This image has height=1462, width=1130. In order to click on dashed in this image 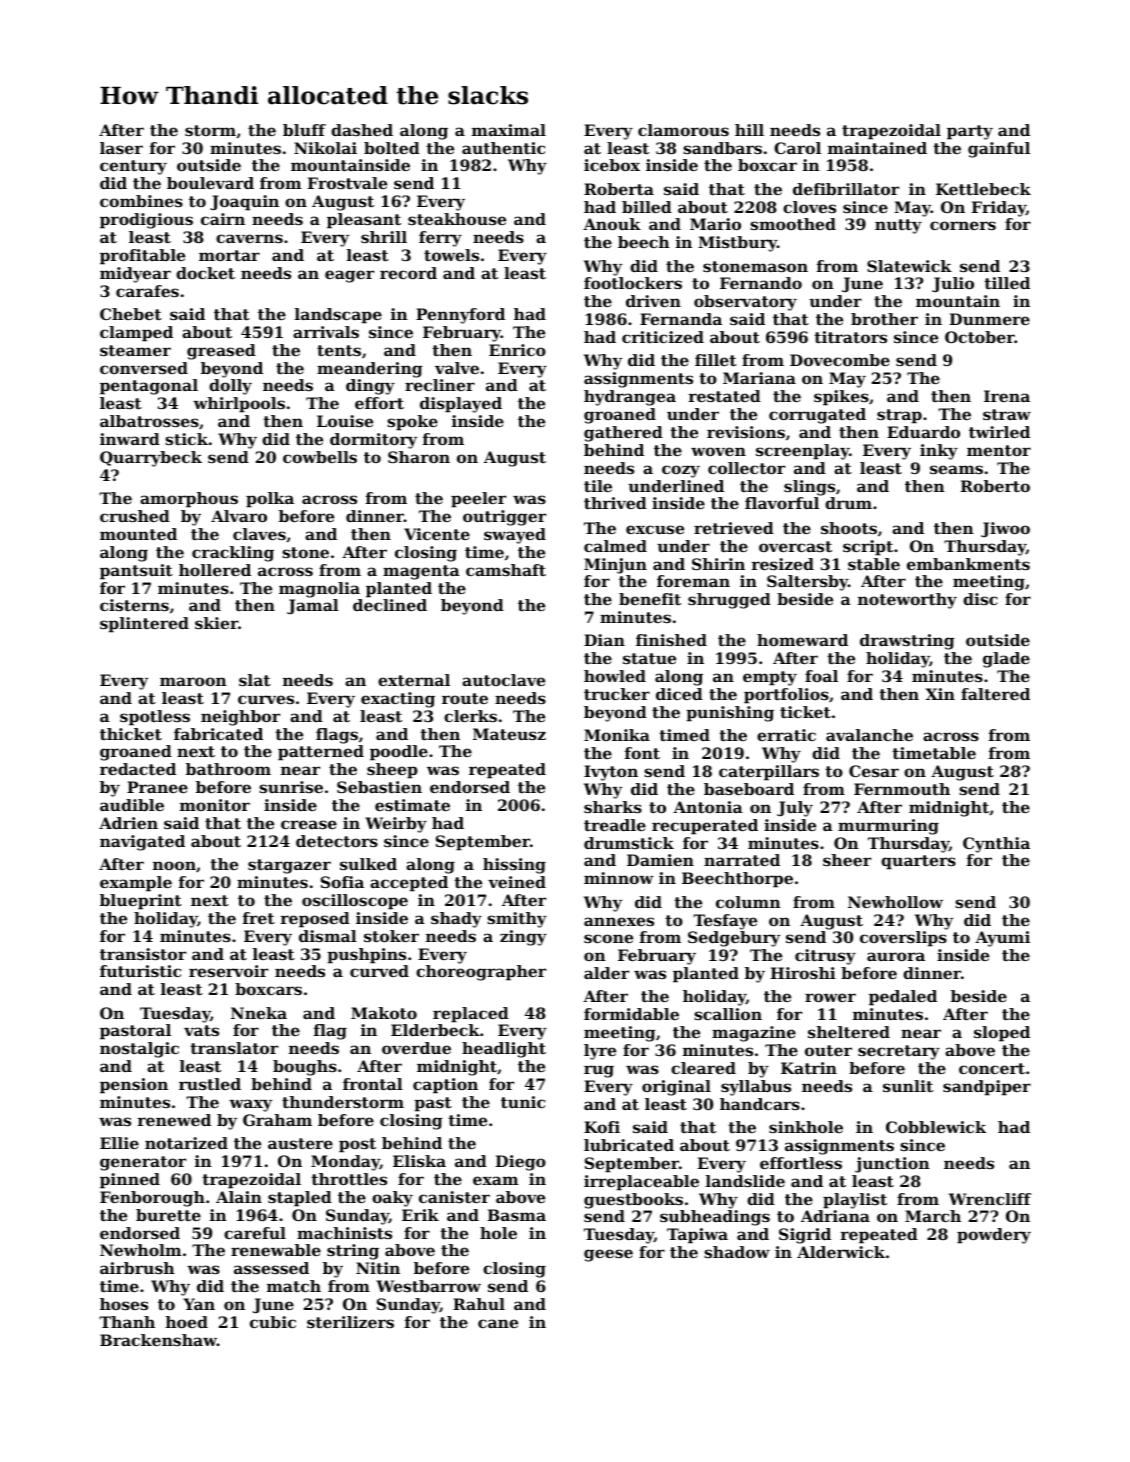, I will do `click(362, 130)`.
